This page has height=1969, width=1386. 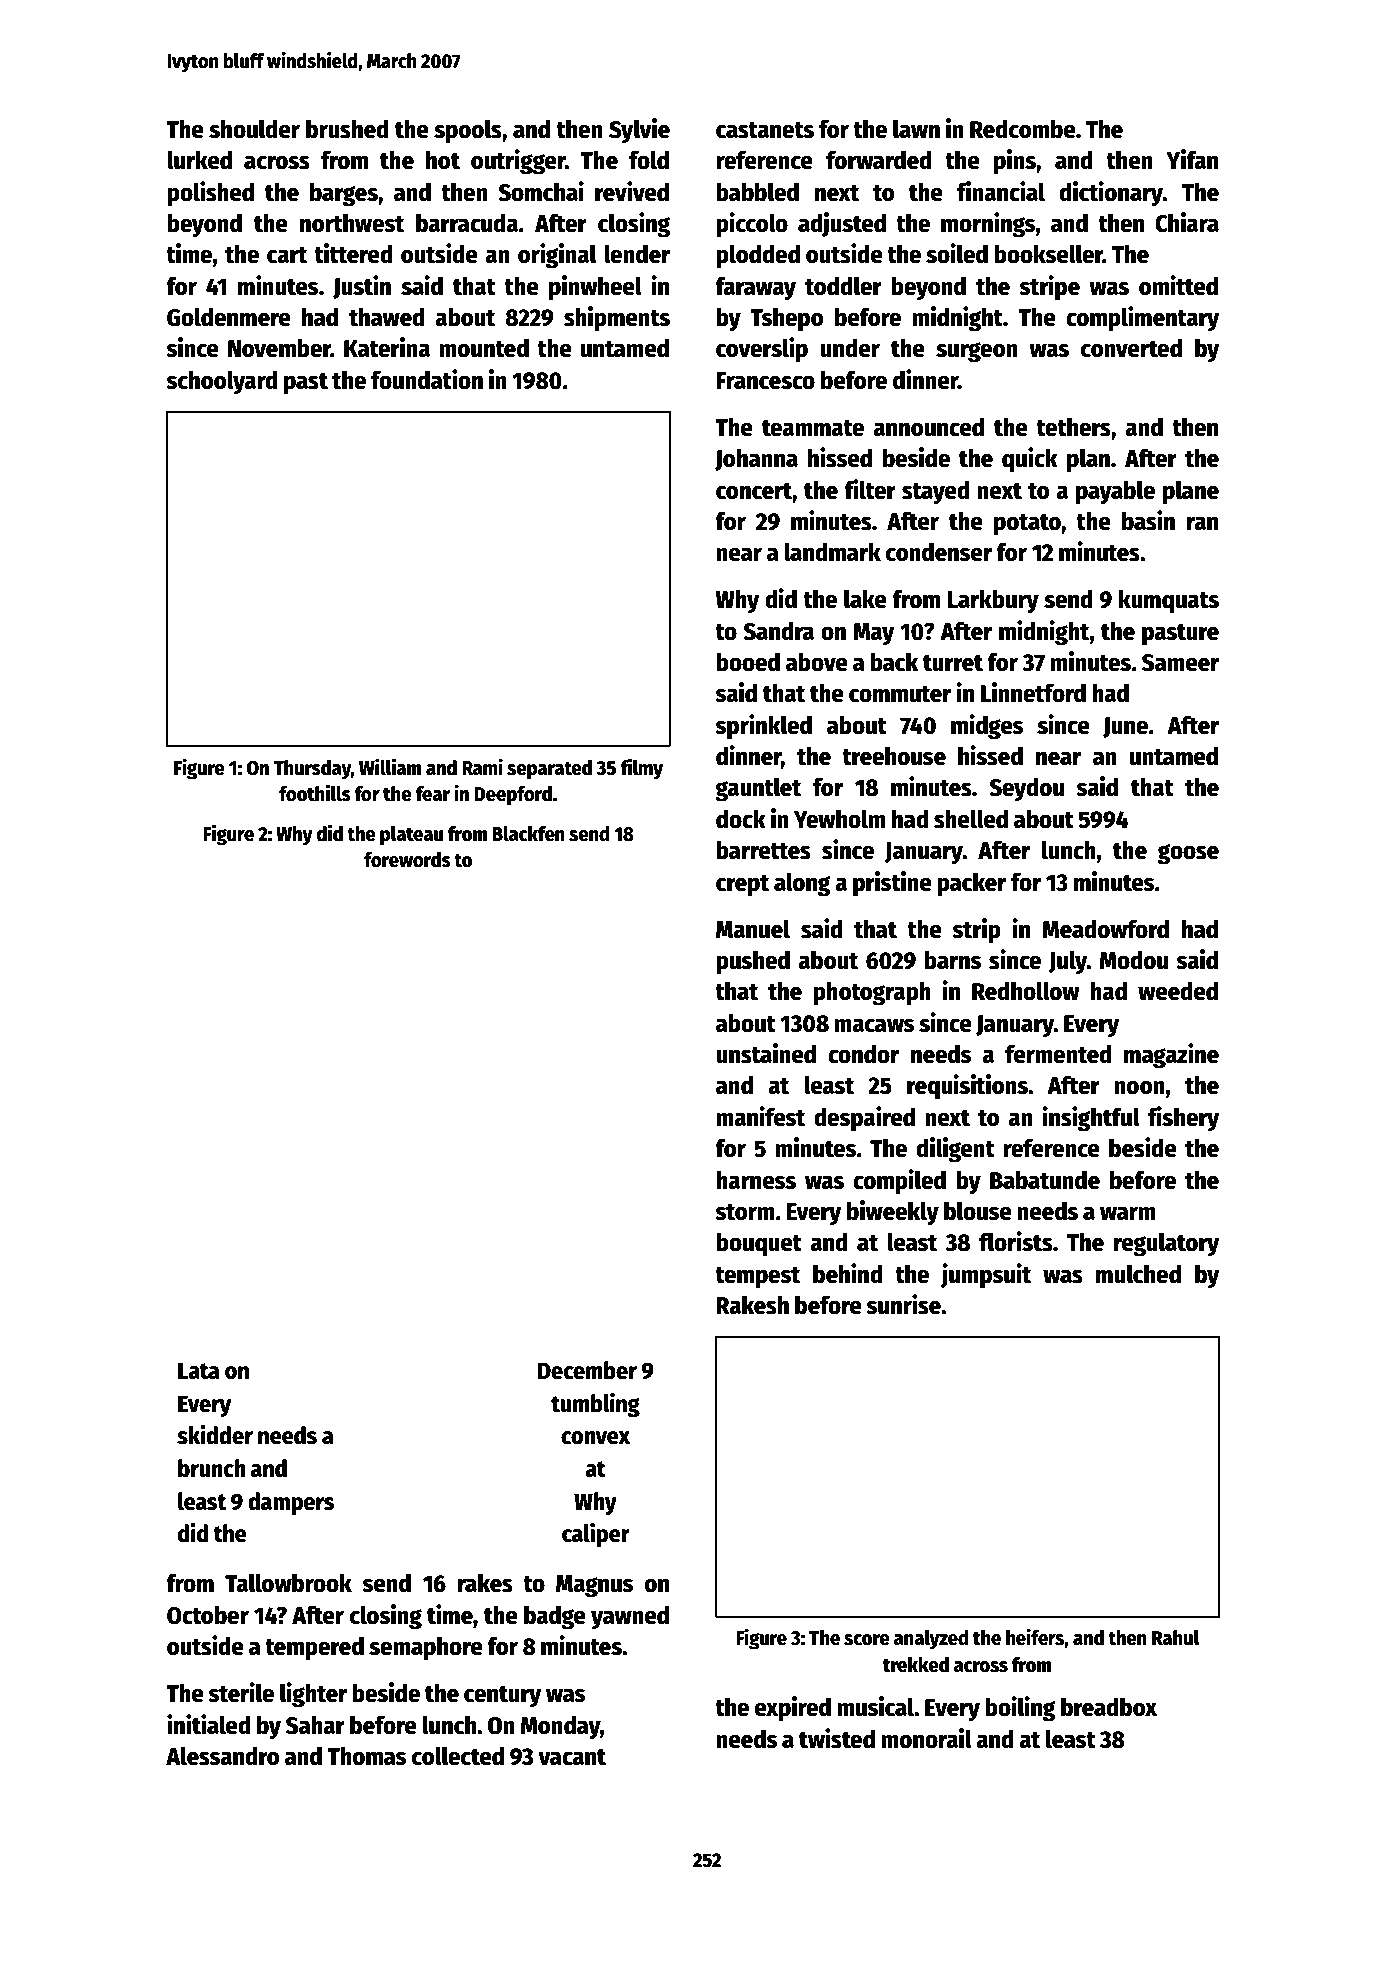 What do you see at coordinates (745, 1212) in the page?
I see `storm` at bounding box center [745, 1212].
